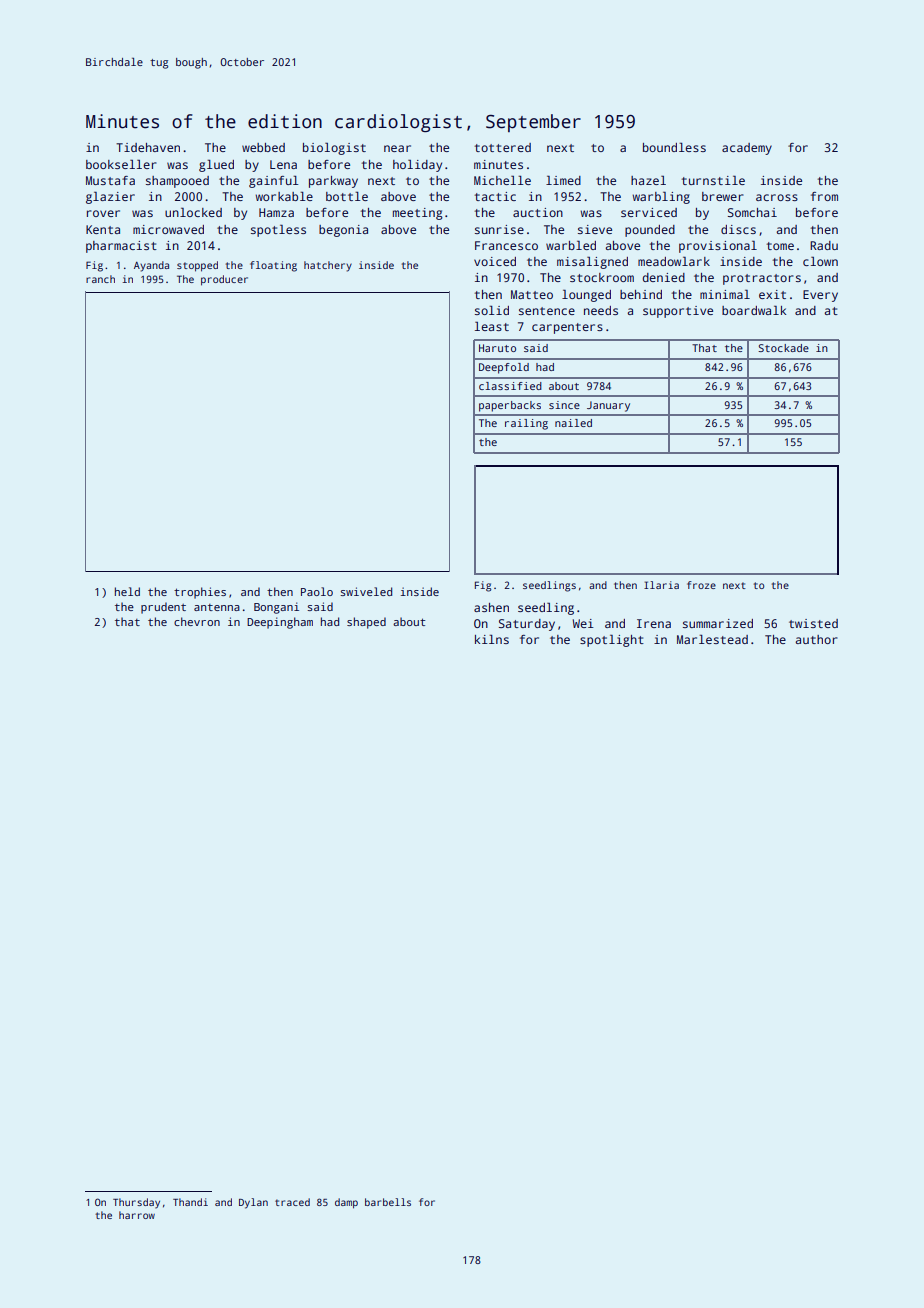 Image resolution: width=924 pixels, height=1308 pixels. Describe the element at coordinates (701, 585) in the screenshot. I see `froze` at that location.
